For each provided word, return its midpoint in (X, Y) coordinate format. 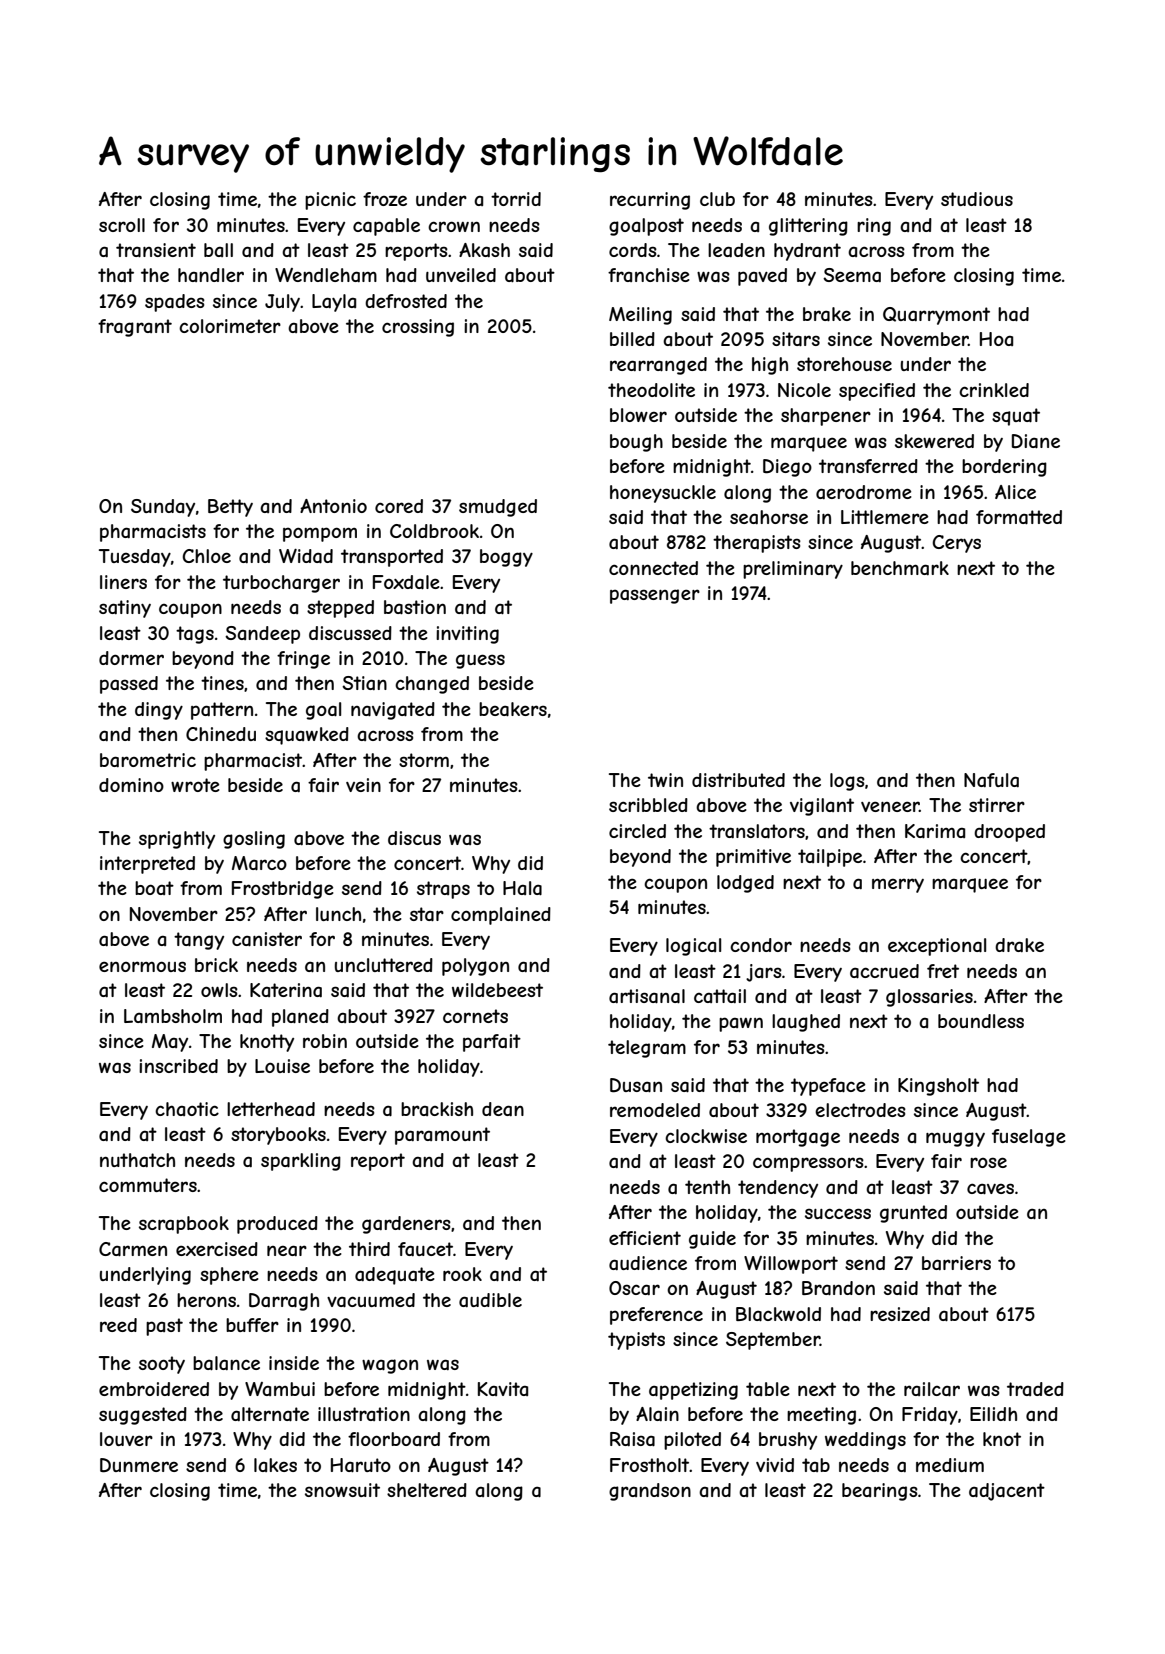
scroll (122, 225)
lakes (275, 1465)
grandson (650, 1492)
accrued (884, 971)
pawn (741, 1024)
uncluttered (384, 965)
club (717, 199)
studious (977, 199)
